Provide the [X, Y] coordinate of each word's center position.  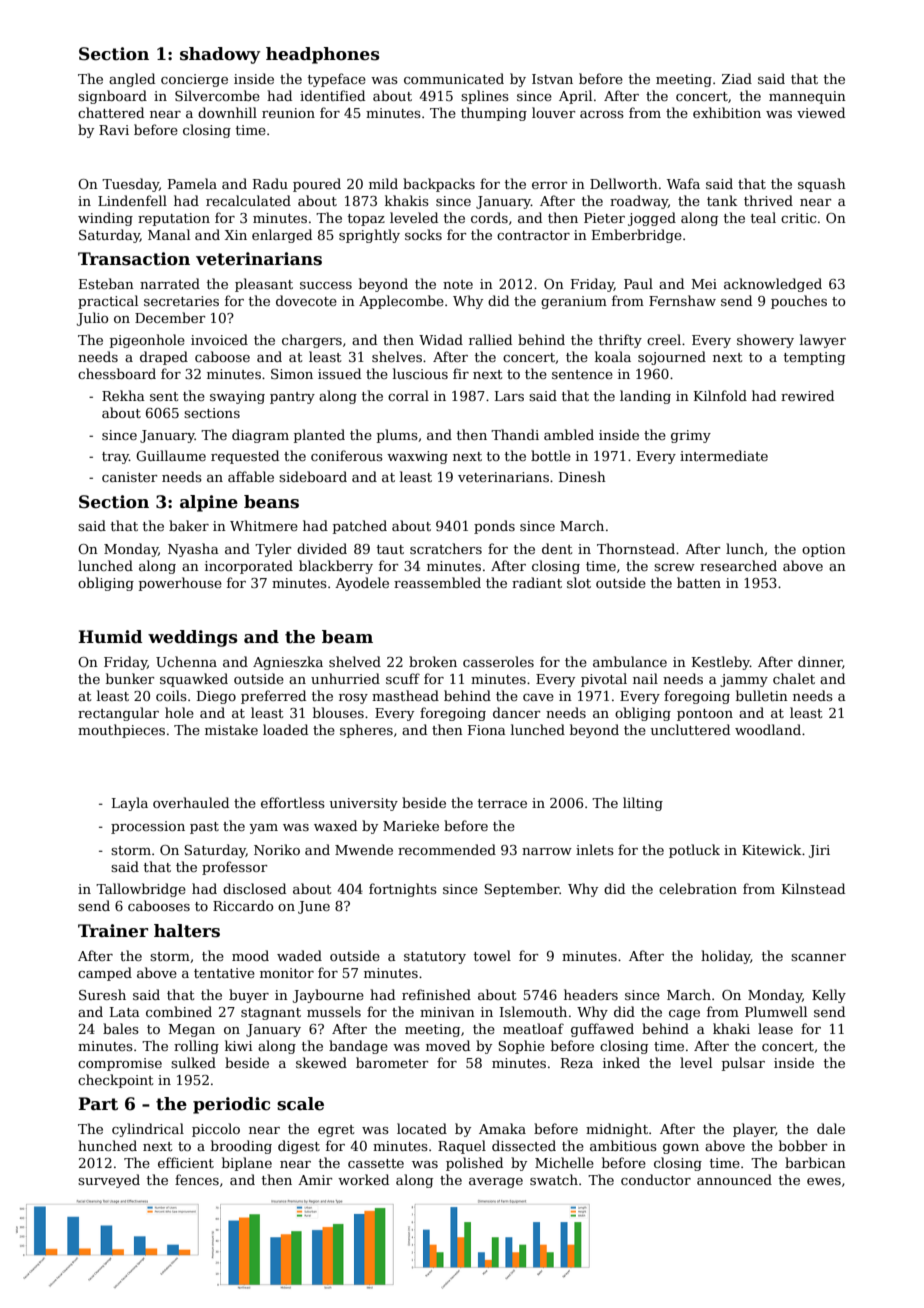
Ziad [737, 78]
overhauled [191, 802]
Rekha [123, 395]
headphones [323, 55]
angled [132, 80]
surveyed [109, 1181]
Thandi [515, 434]
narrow [547, 851]
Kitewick [771, 849]
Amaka [502, 1128]
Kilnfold [720, 395]
